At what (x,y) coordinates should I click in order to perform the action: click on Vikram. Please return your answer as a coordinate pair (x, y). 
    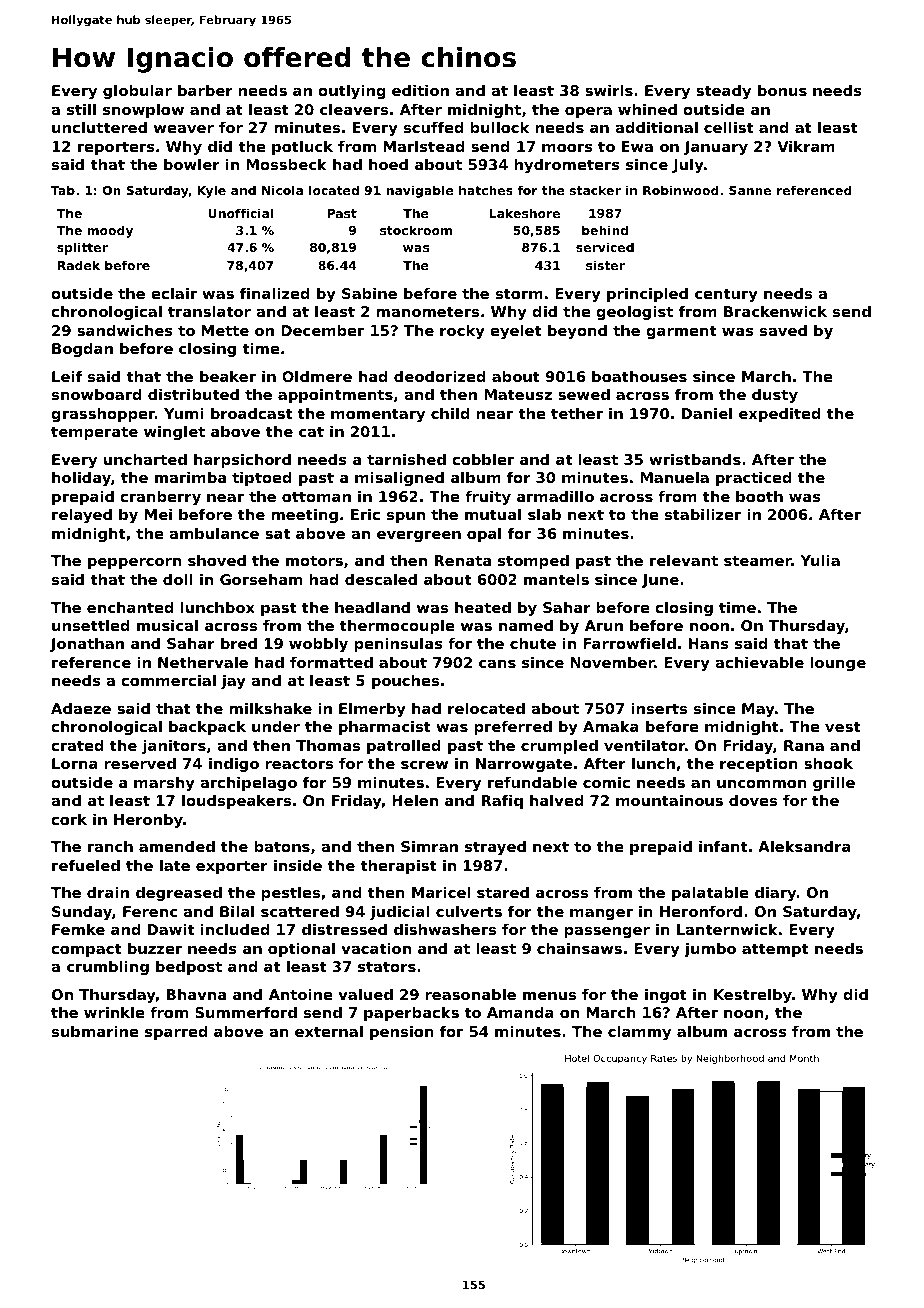
    Looking at the image, I should click on (806, 146).
